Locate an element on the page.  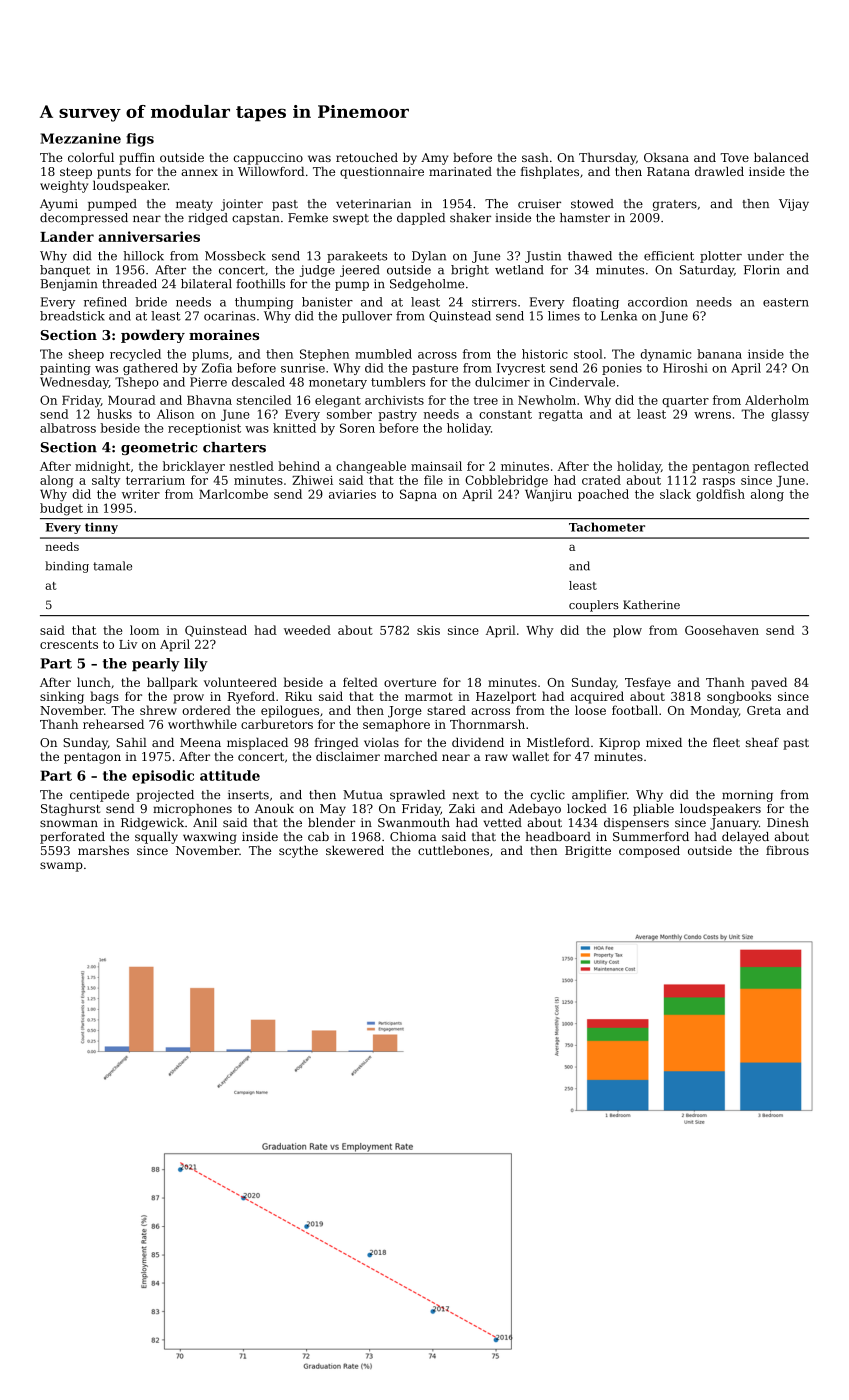
Riku is located at coordinates (298, 696).
